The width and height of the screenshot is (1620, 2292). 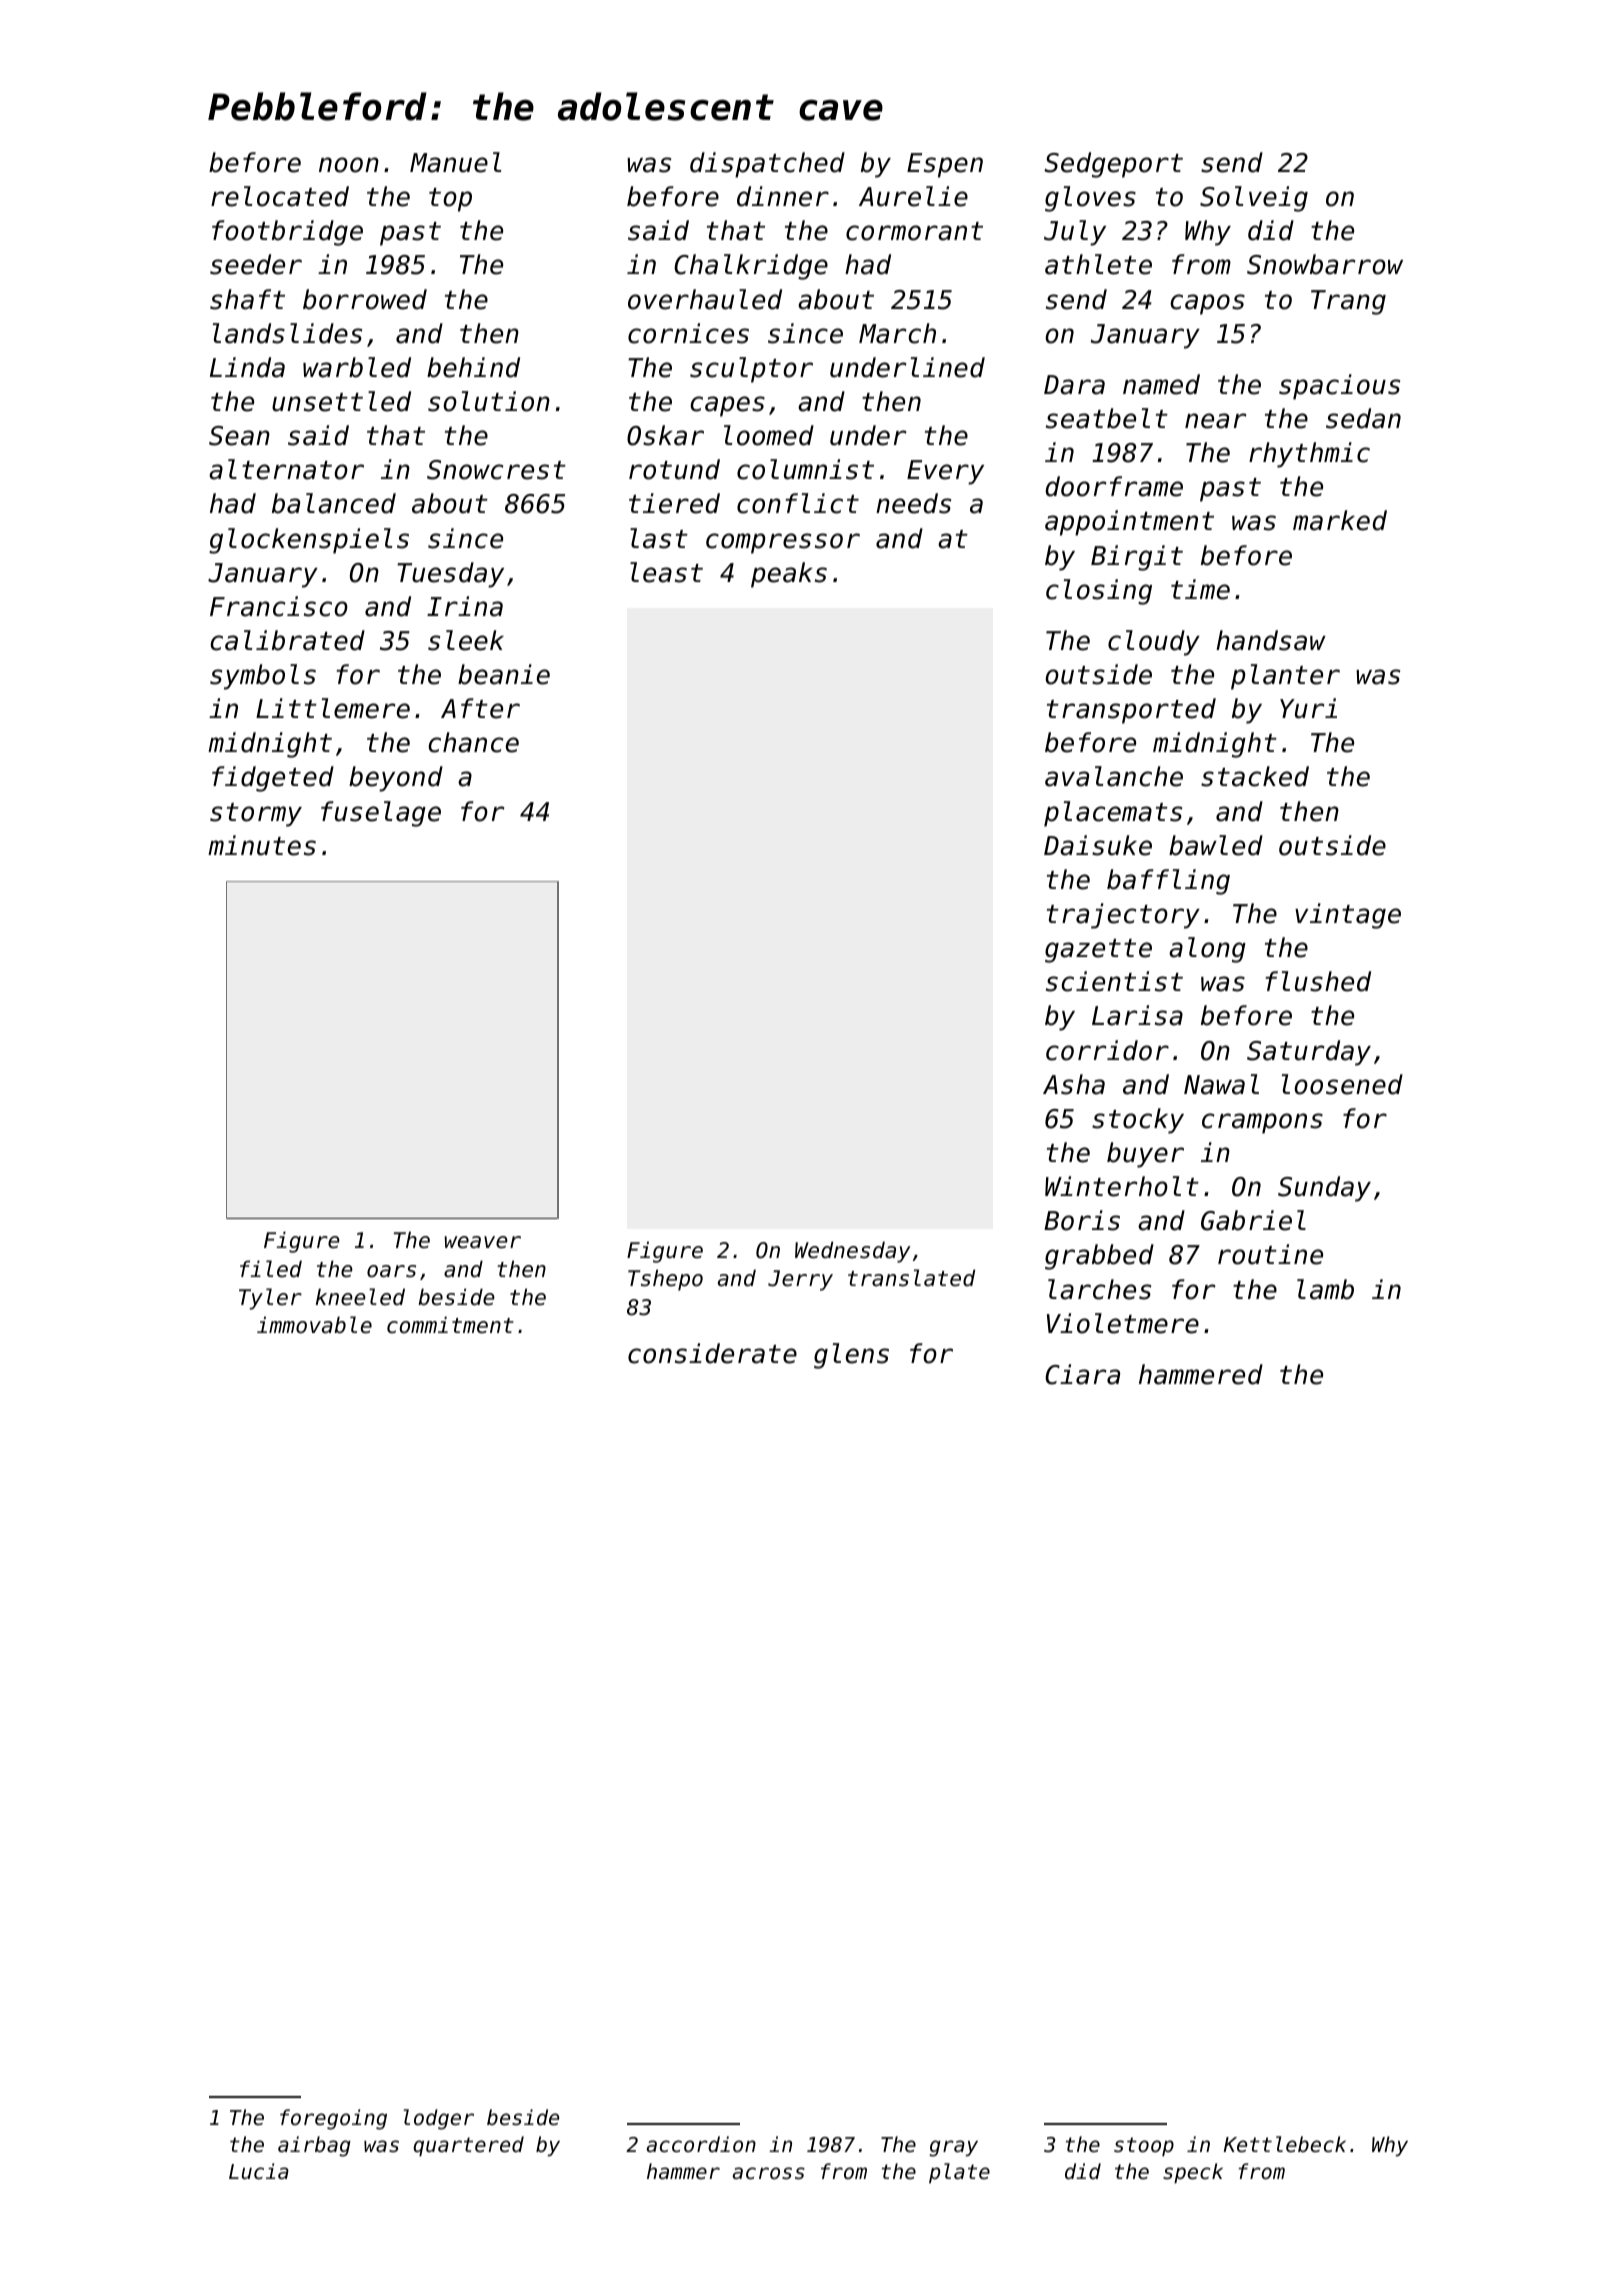 What do you see at coordinates (287, 233) in the screenshot?
I see `footbridge` at bounding box center [287, 233].
